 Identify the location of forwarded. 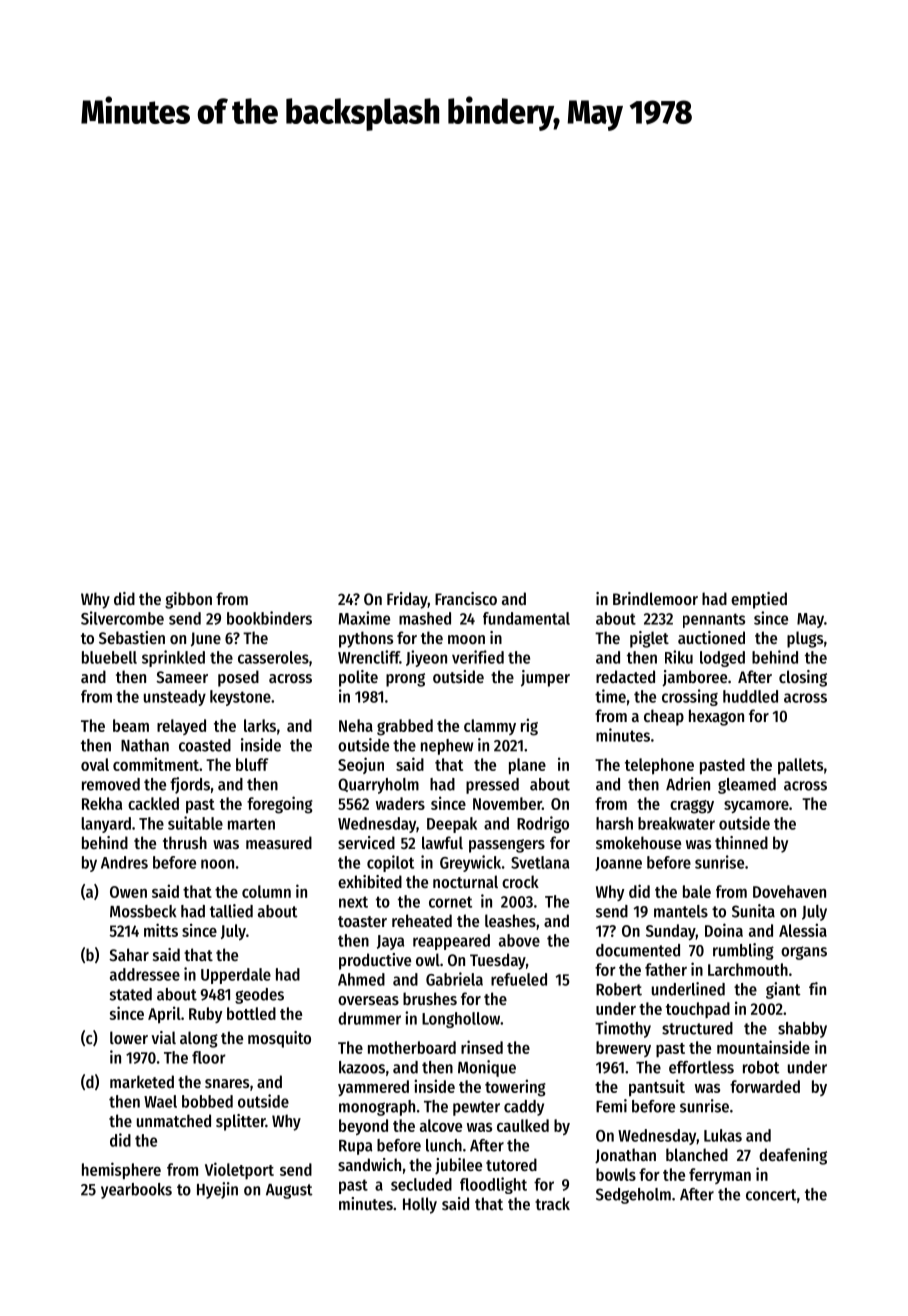
(765, 1086).
